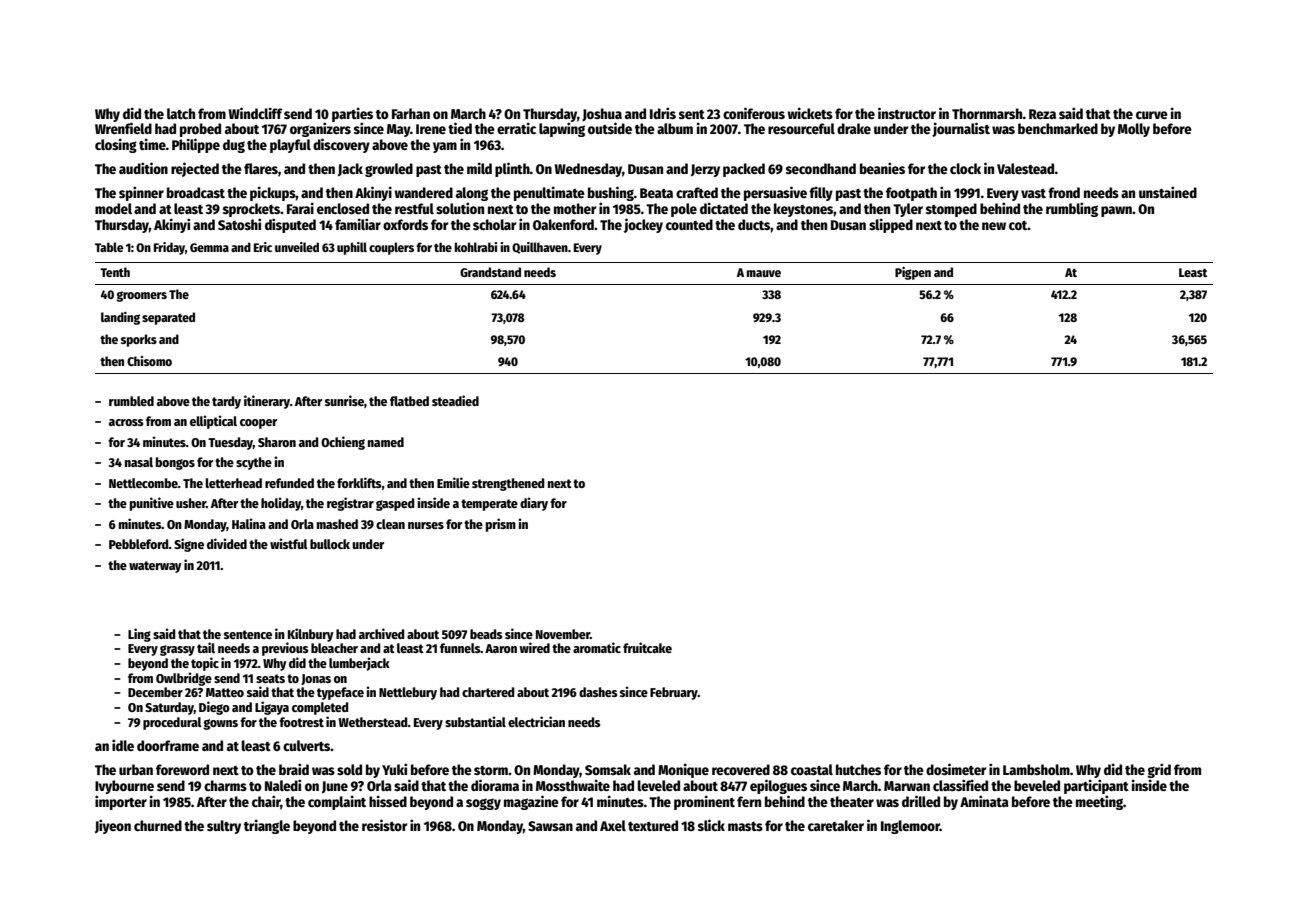 The width and height of the image is (1308, 924). What do you see at coordinates (115, 272) in the image?
I see `Tenth` at bounding box center [115, 272].
